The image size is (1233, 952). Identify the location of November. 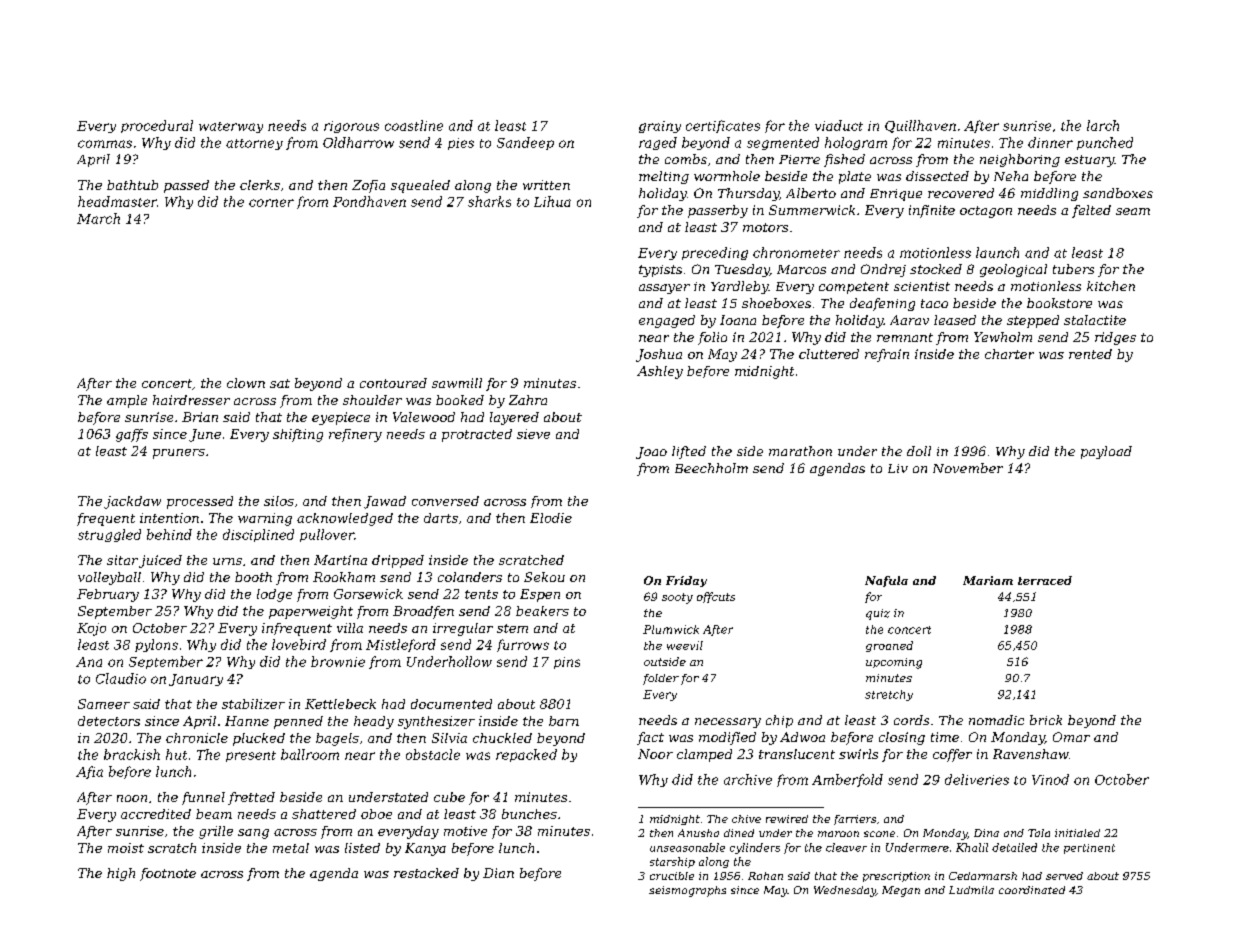
(968, 468).
